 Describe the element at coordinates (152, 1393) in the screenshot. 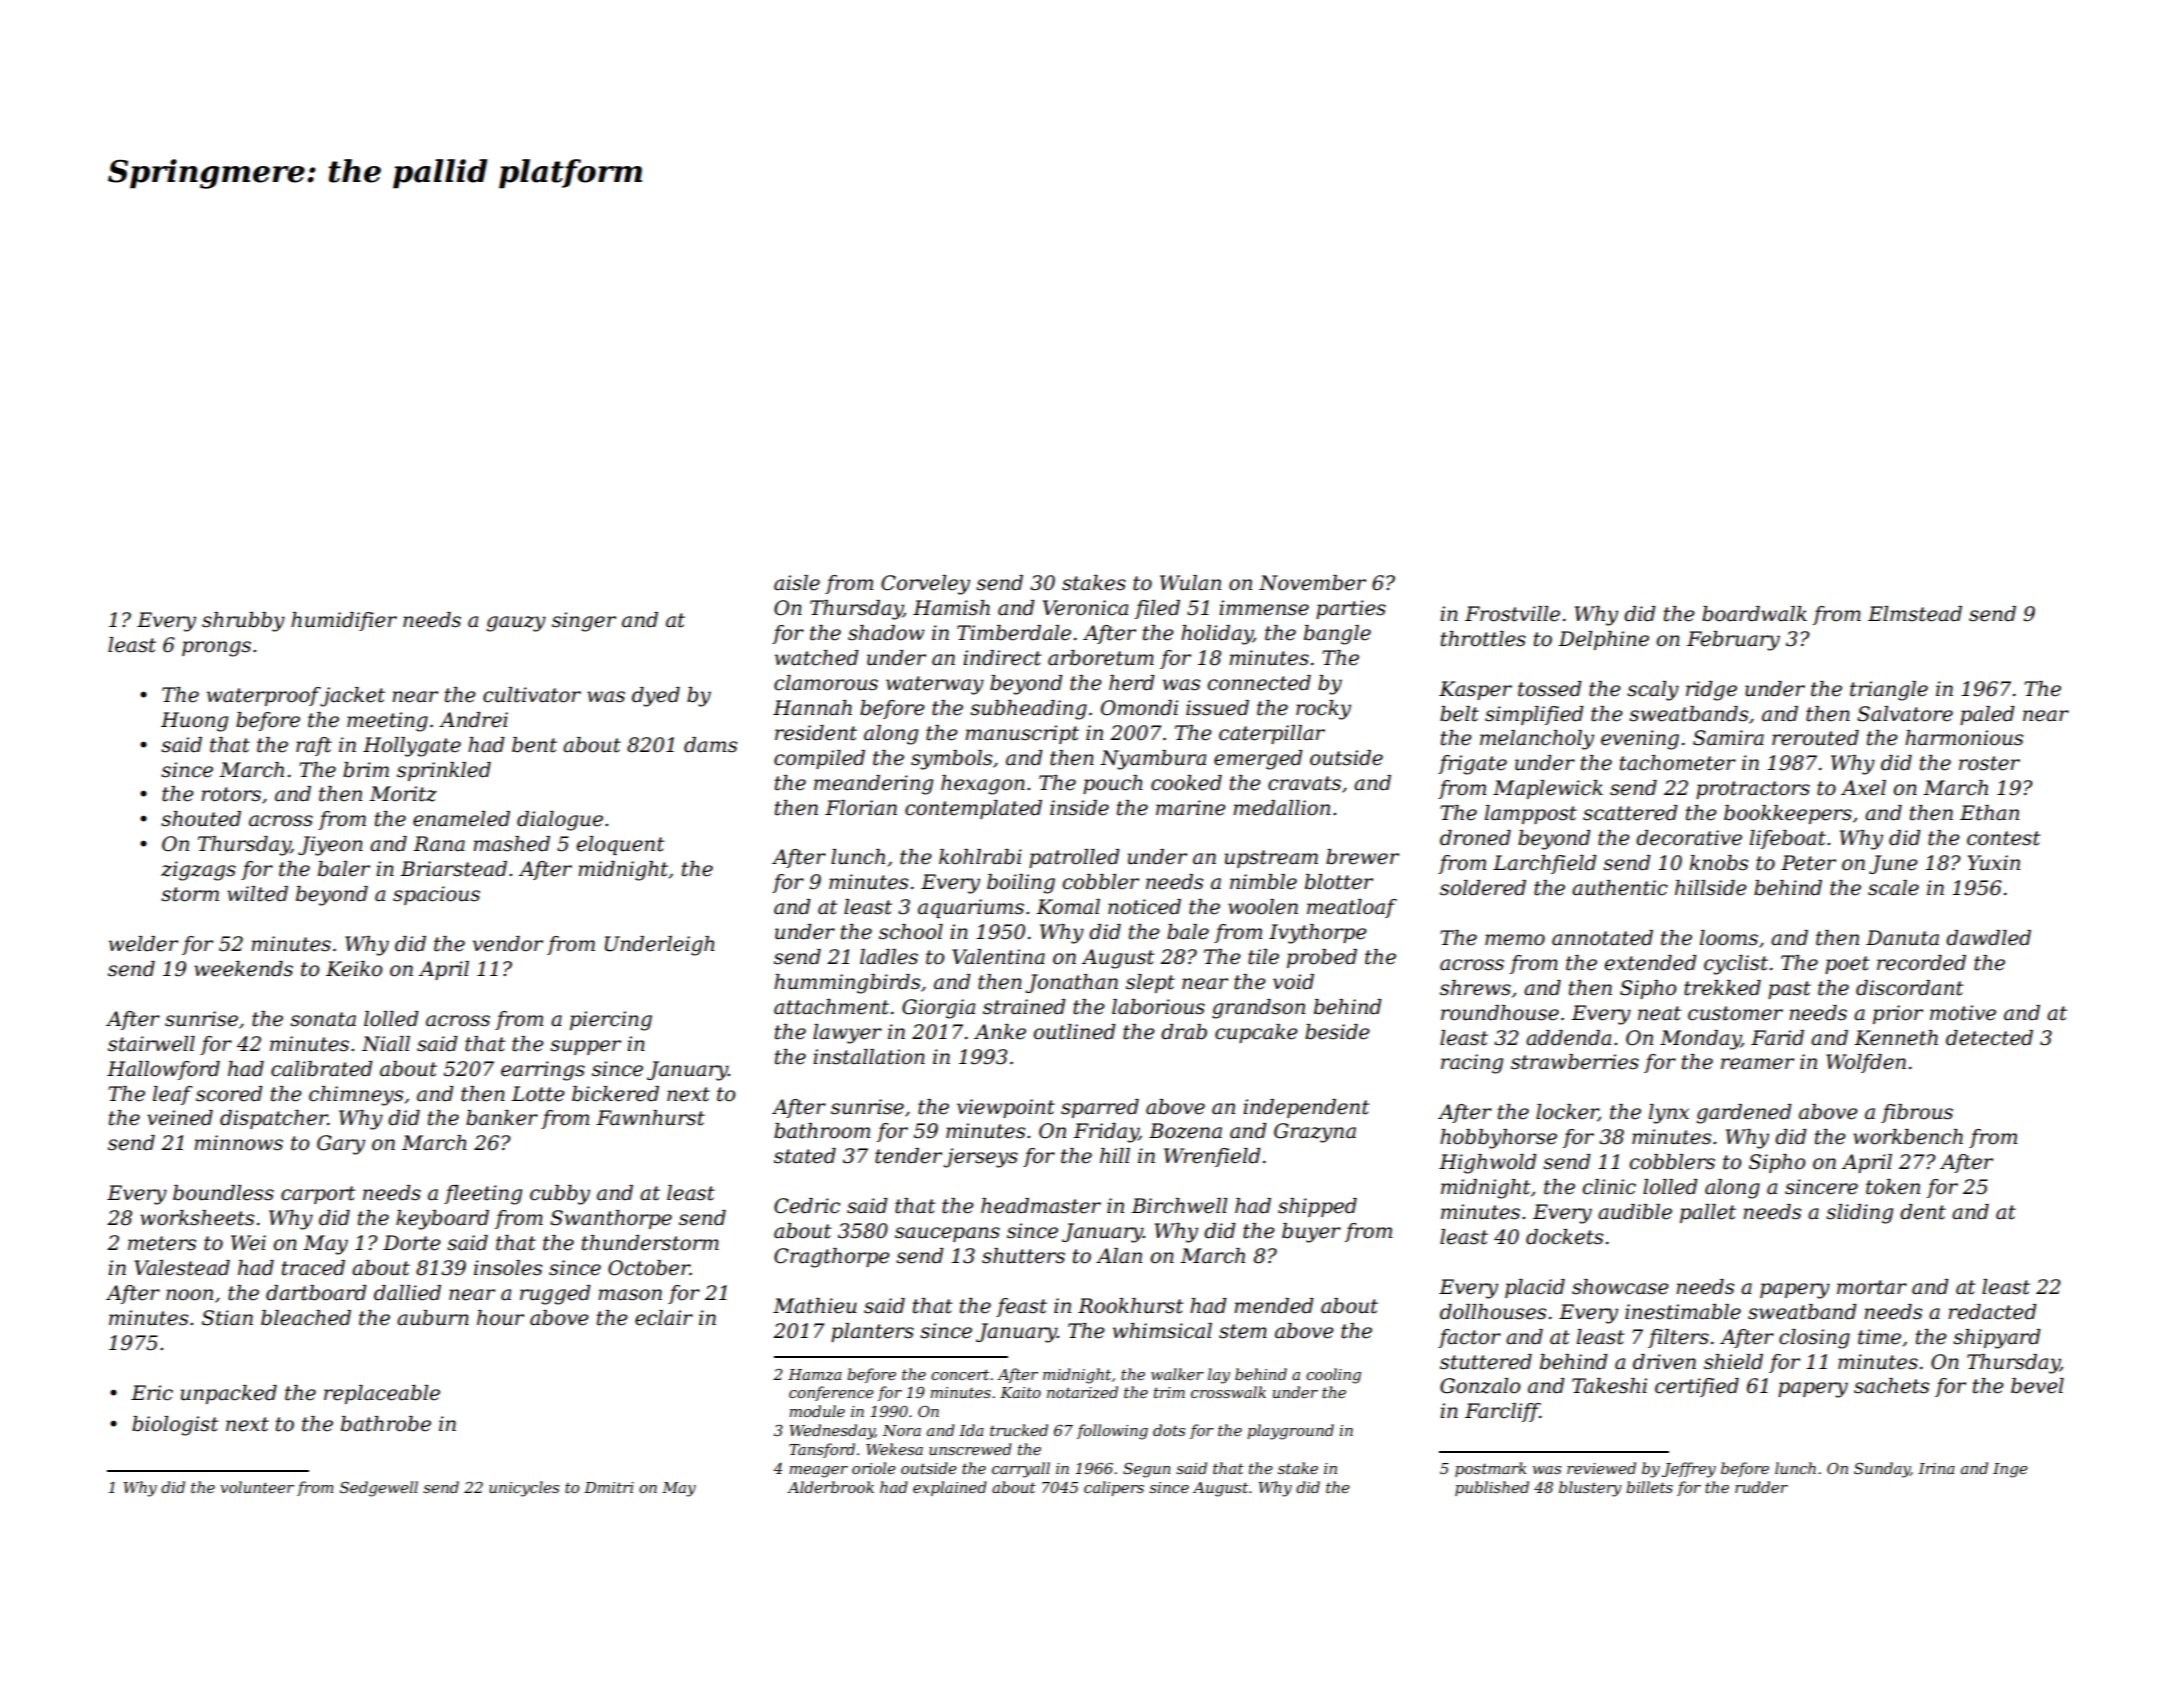

I see `Eric` at that location.
